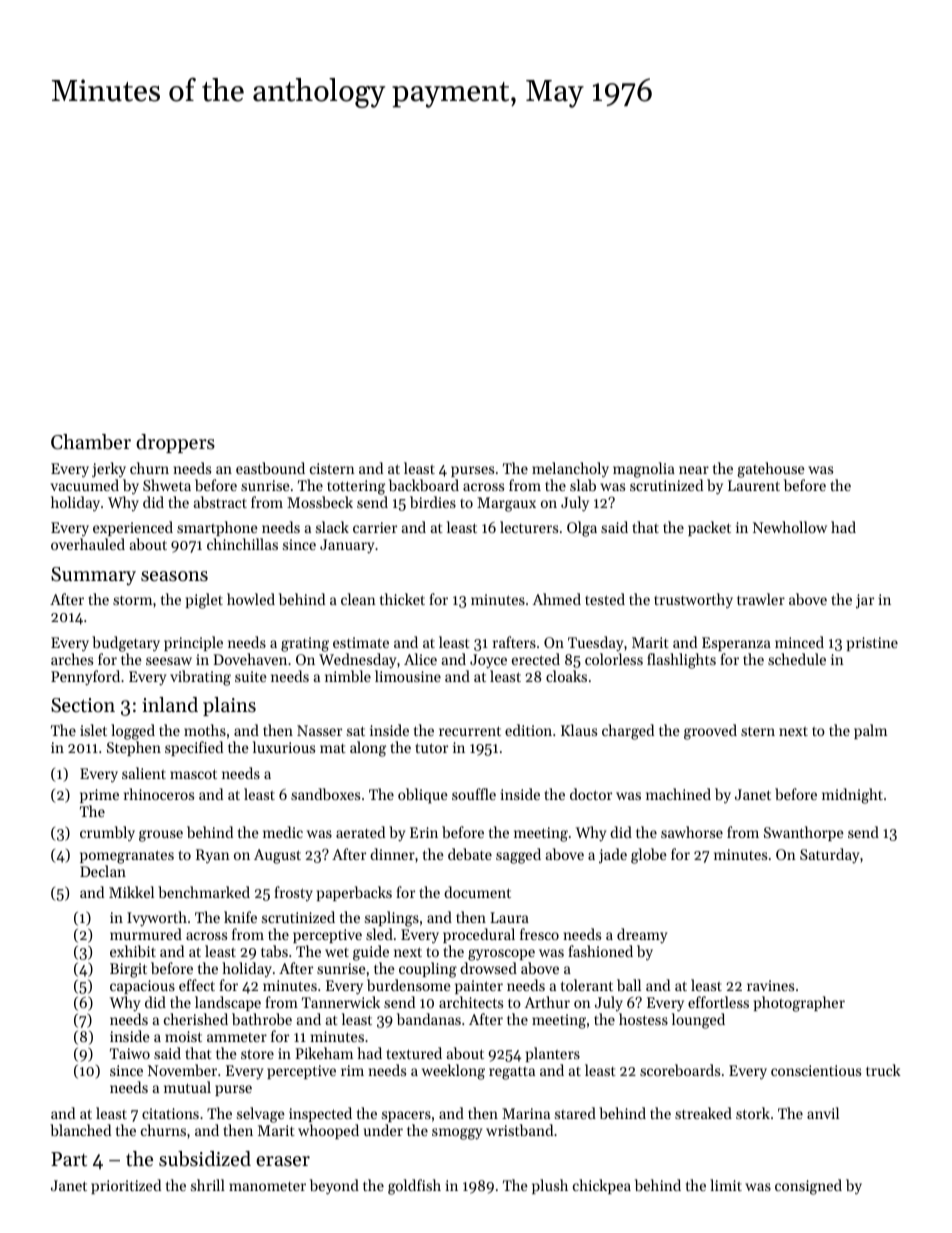  Describe the element at coordinates (570, 470) in the image. I see `melancholy` at that location.
